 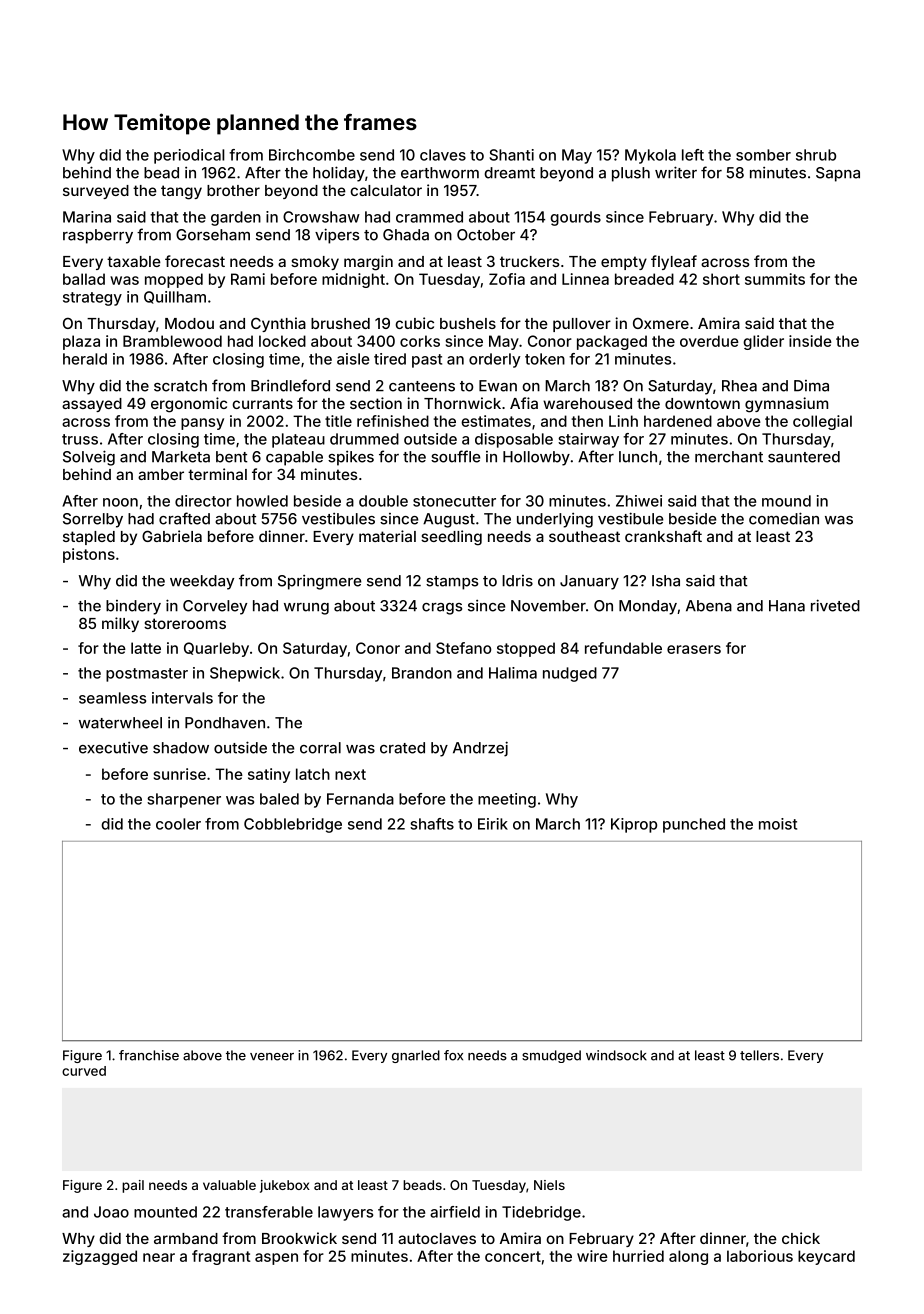 What do you see at coordinates (432, 824) in the image?
I see `shafts` at bounding box center [432, 824].
